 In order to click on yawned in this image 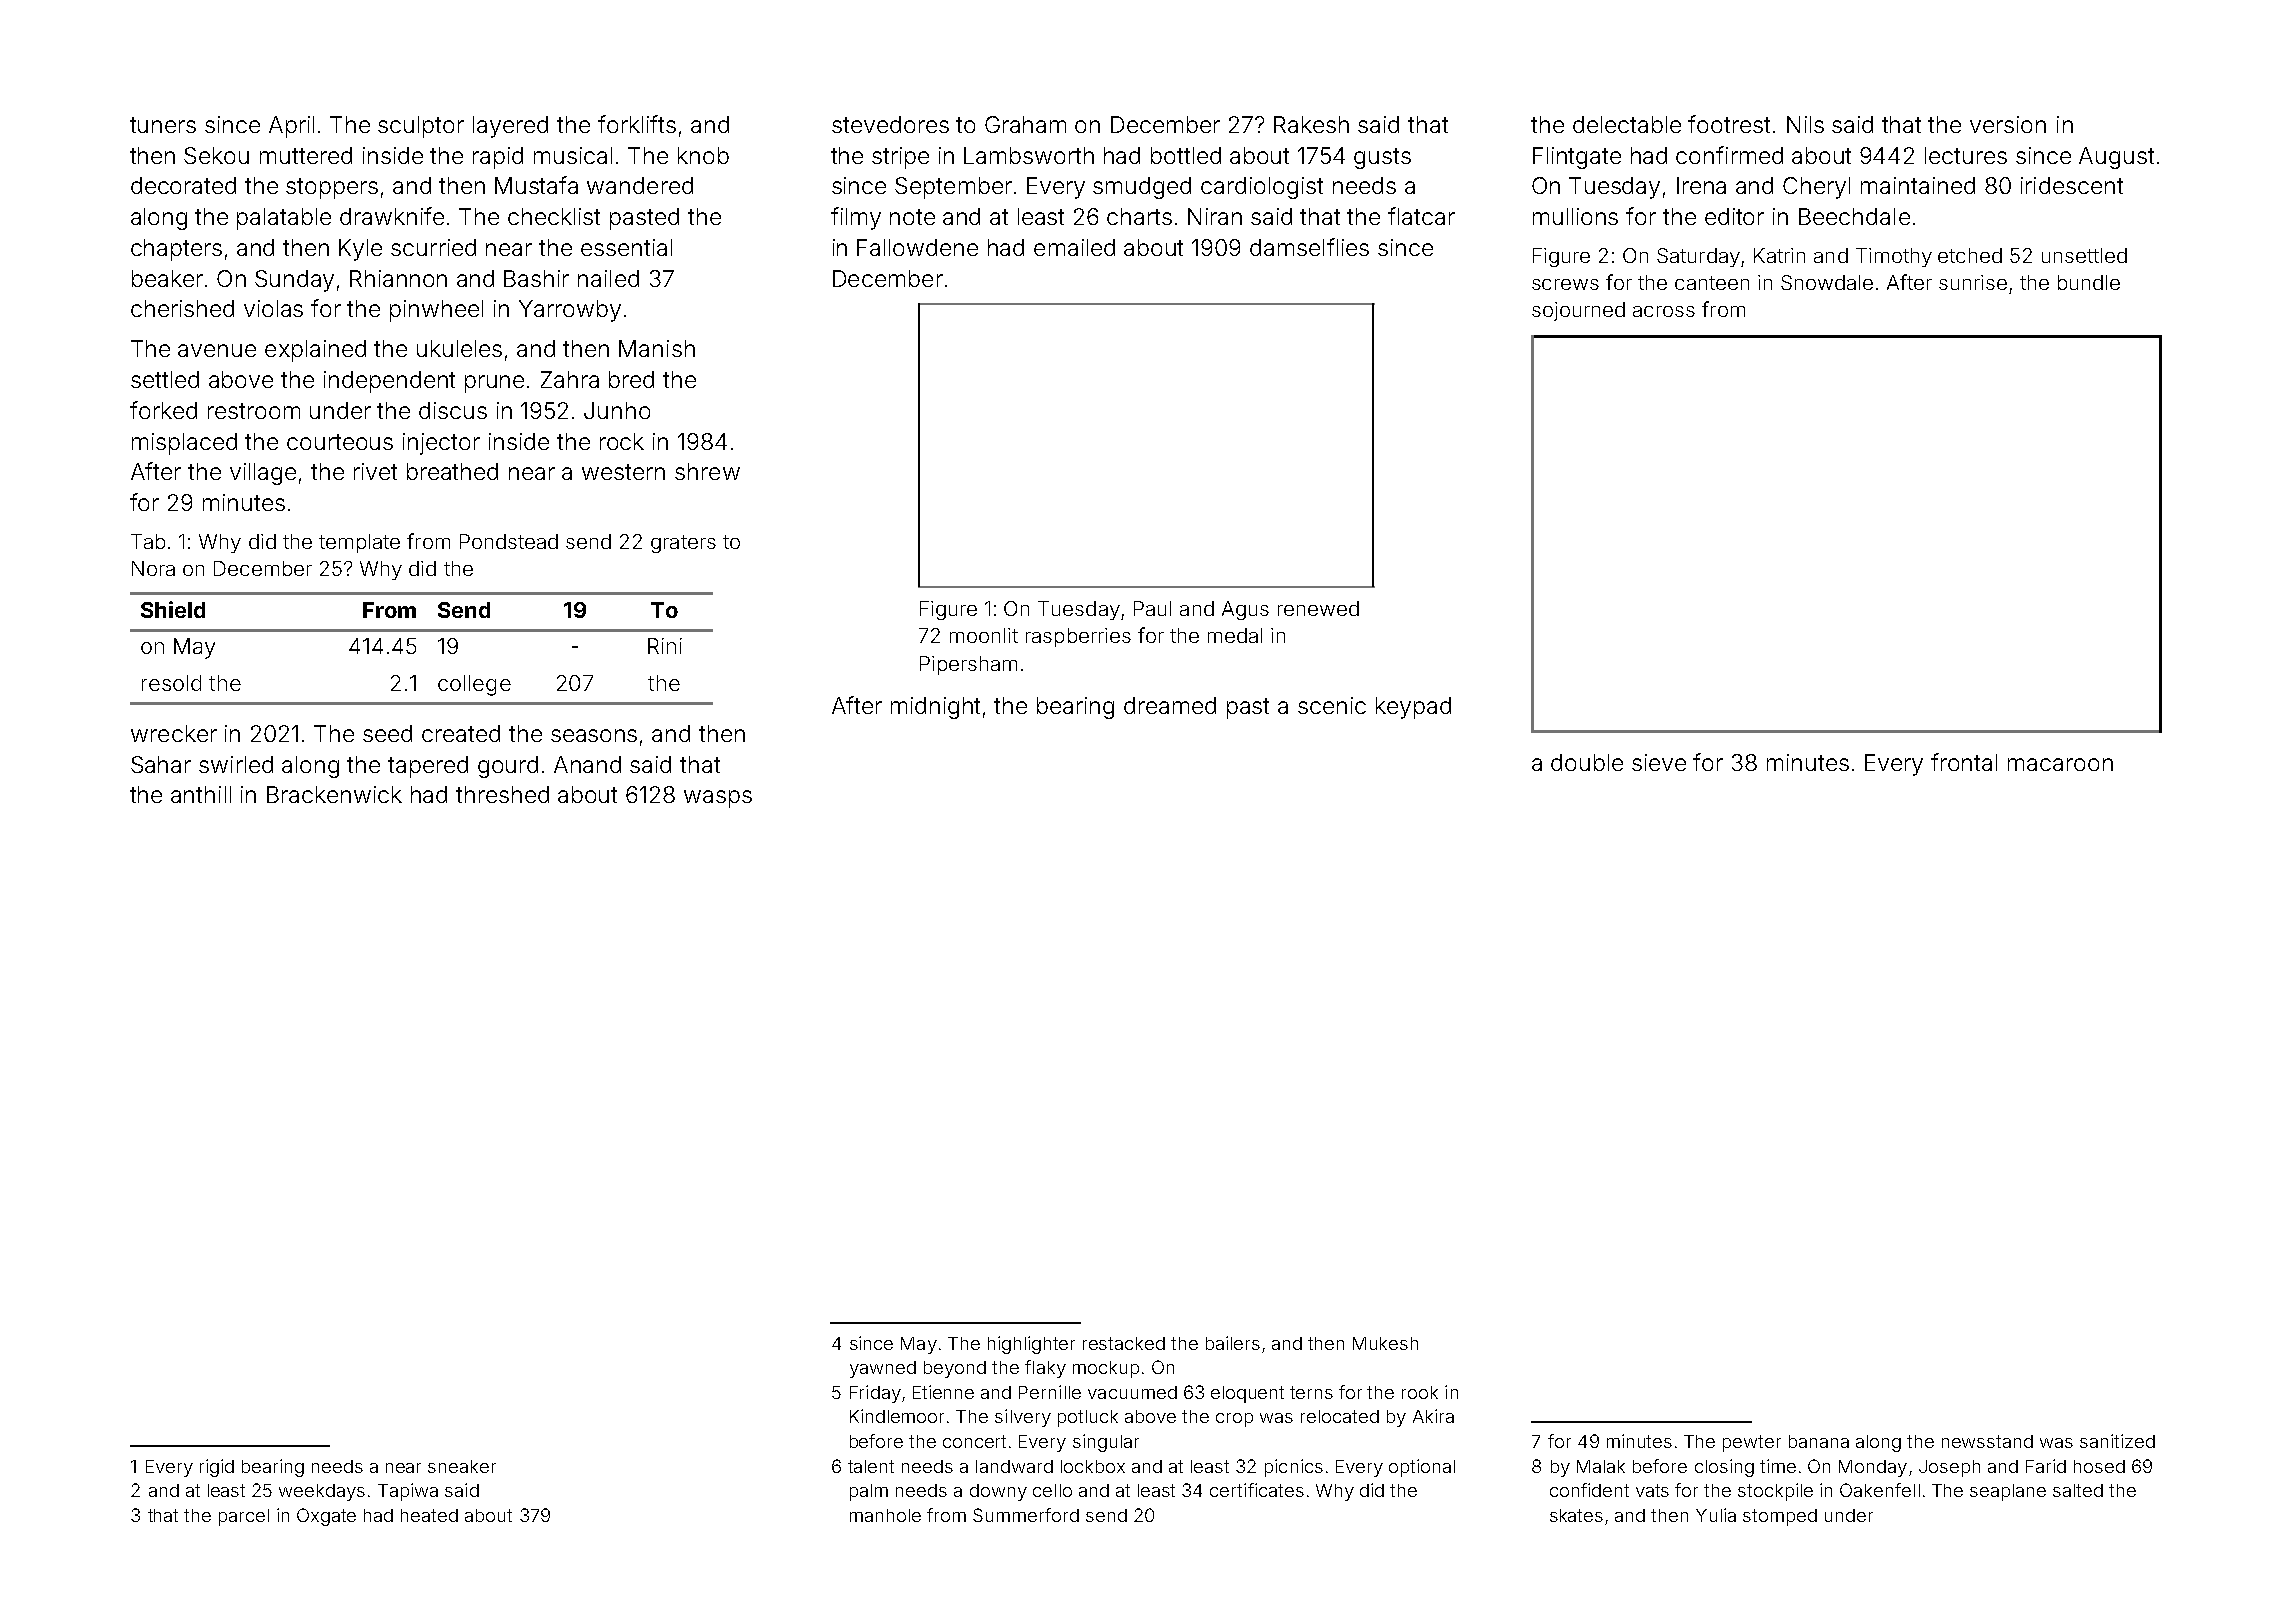, I will do `click(883, 1369)`.
